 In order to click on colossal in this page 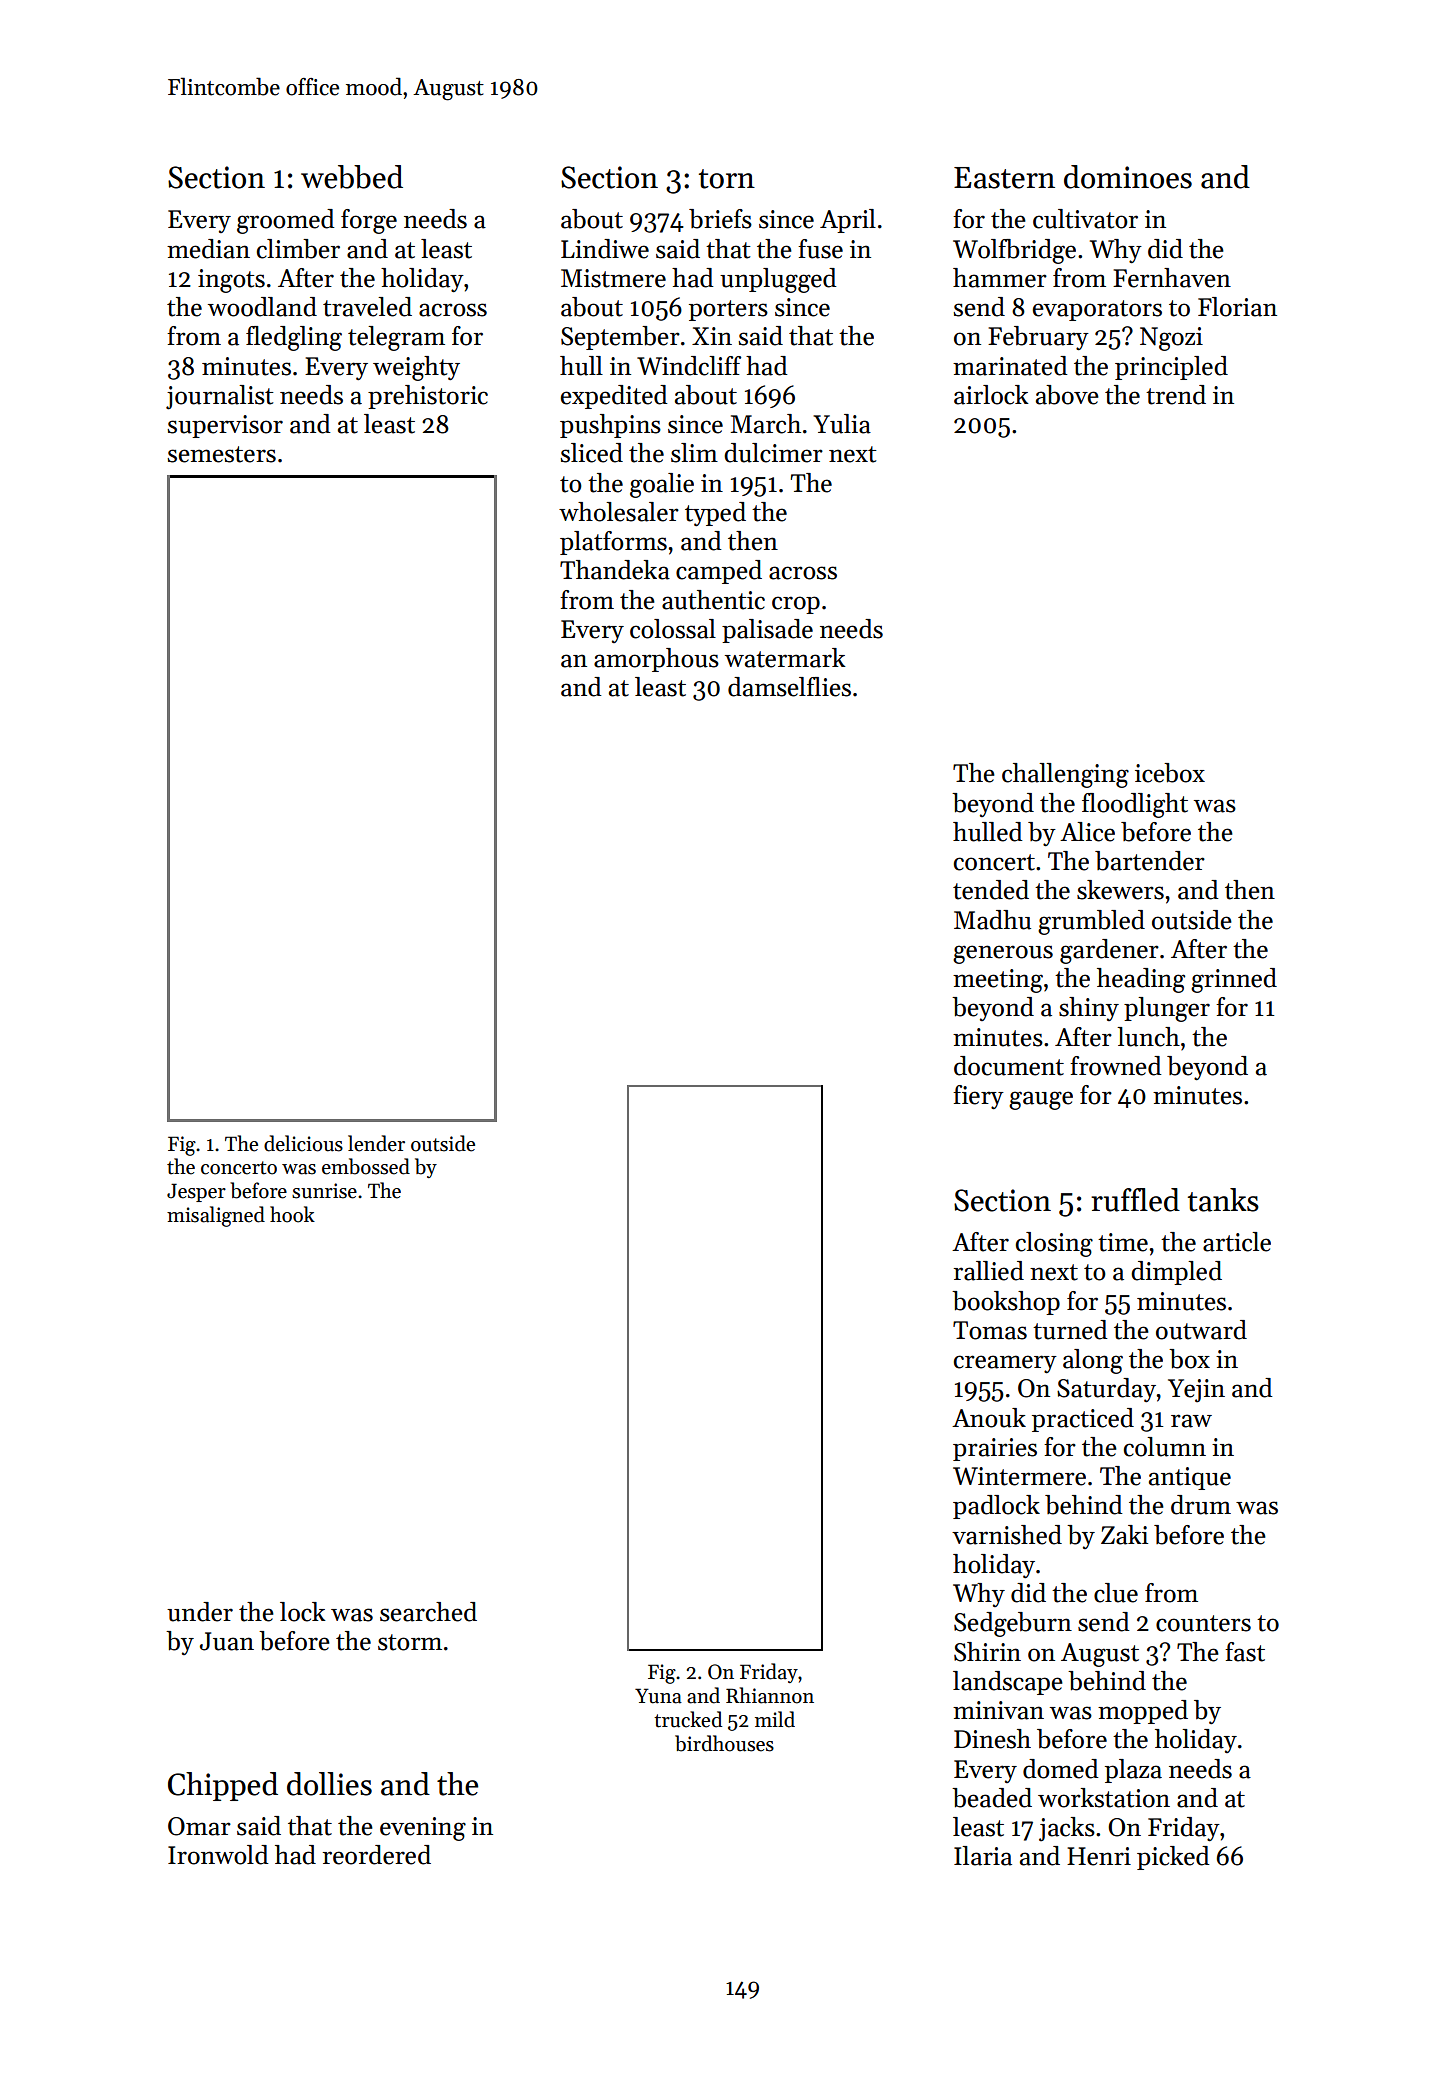, I will do `click(673, 629)`.
